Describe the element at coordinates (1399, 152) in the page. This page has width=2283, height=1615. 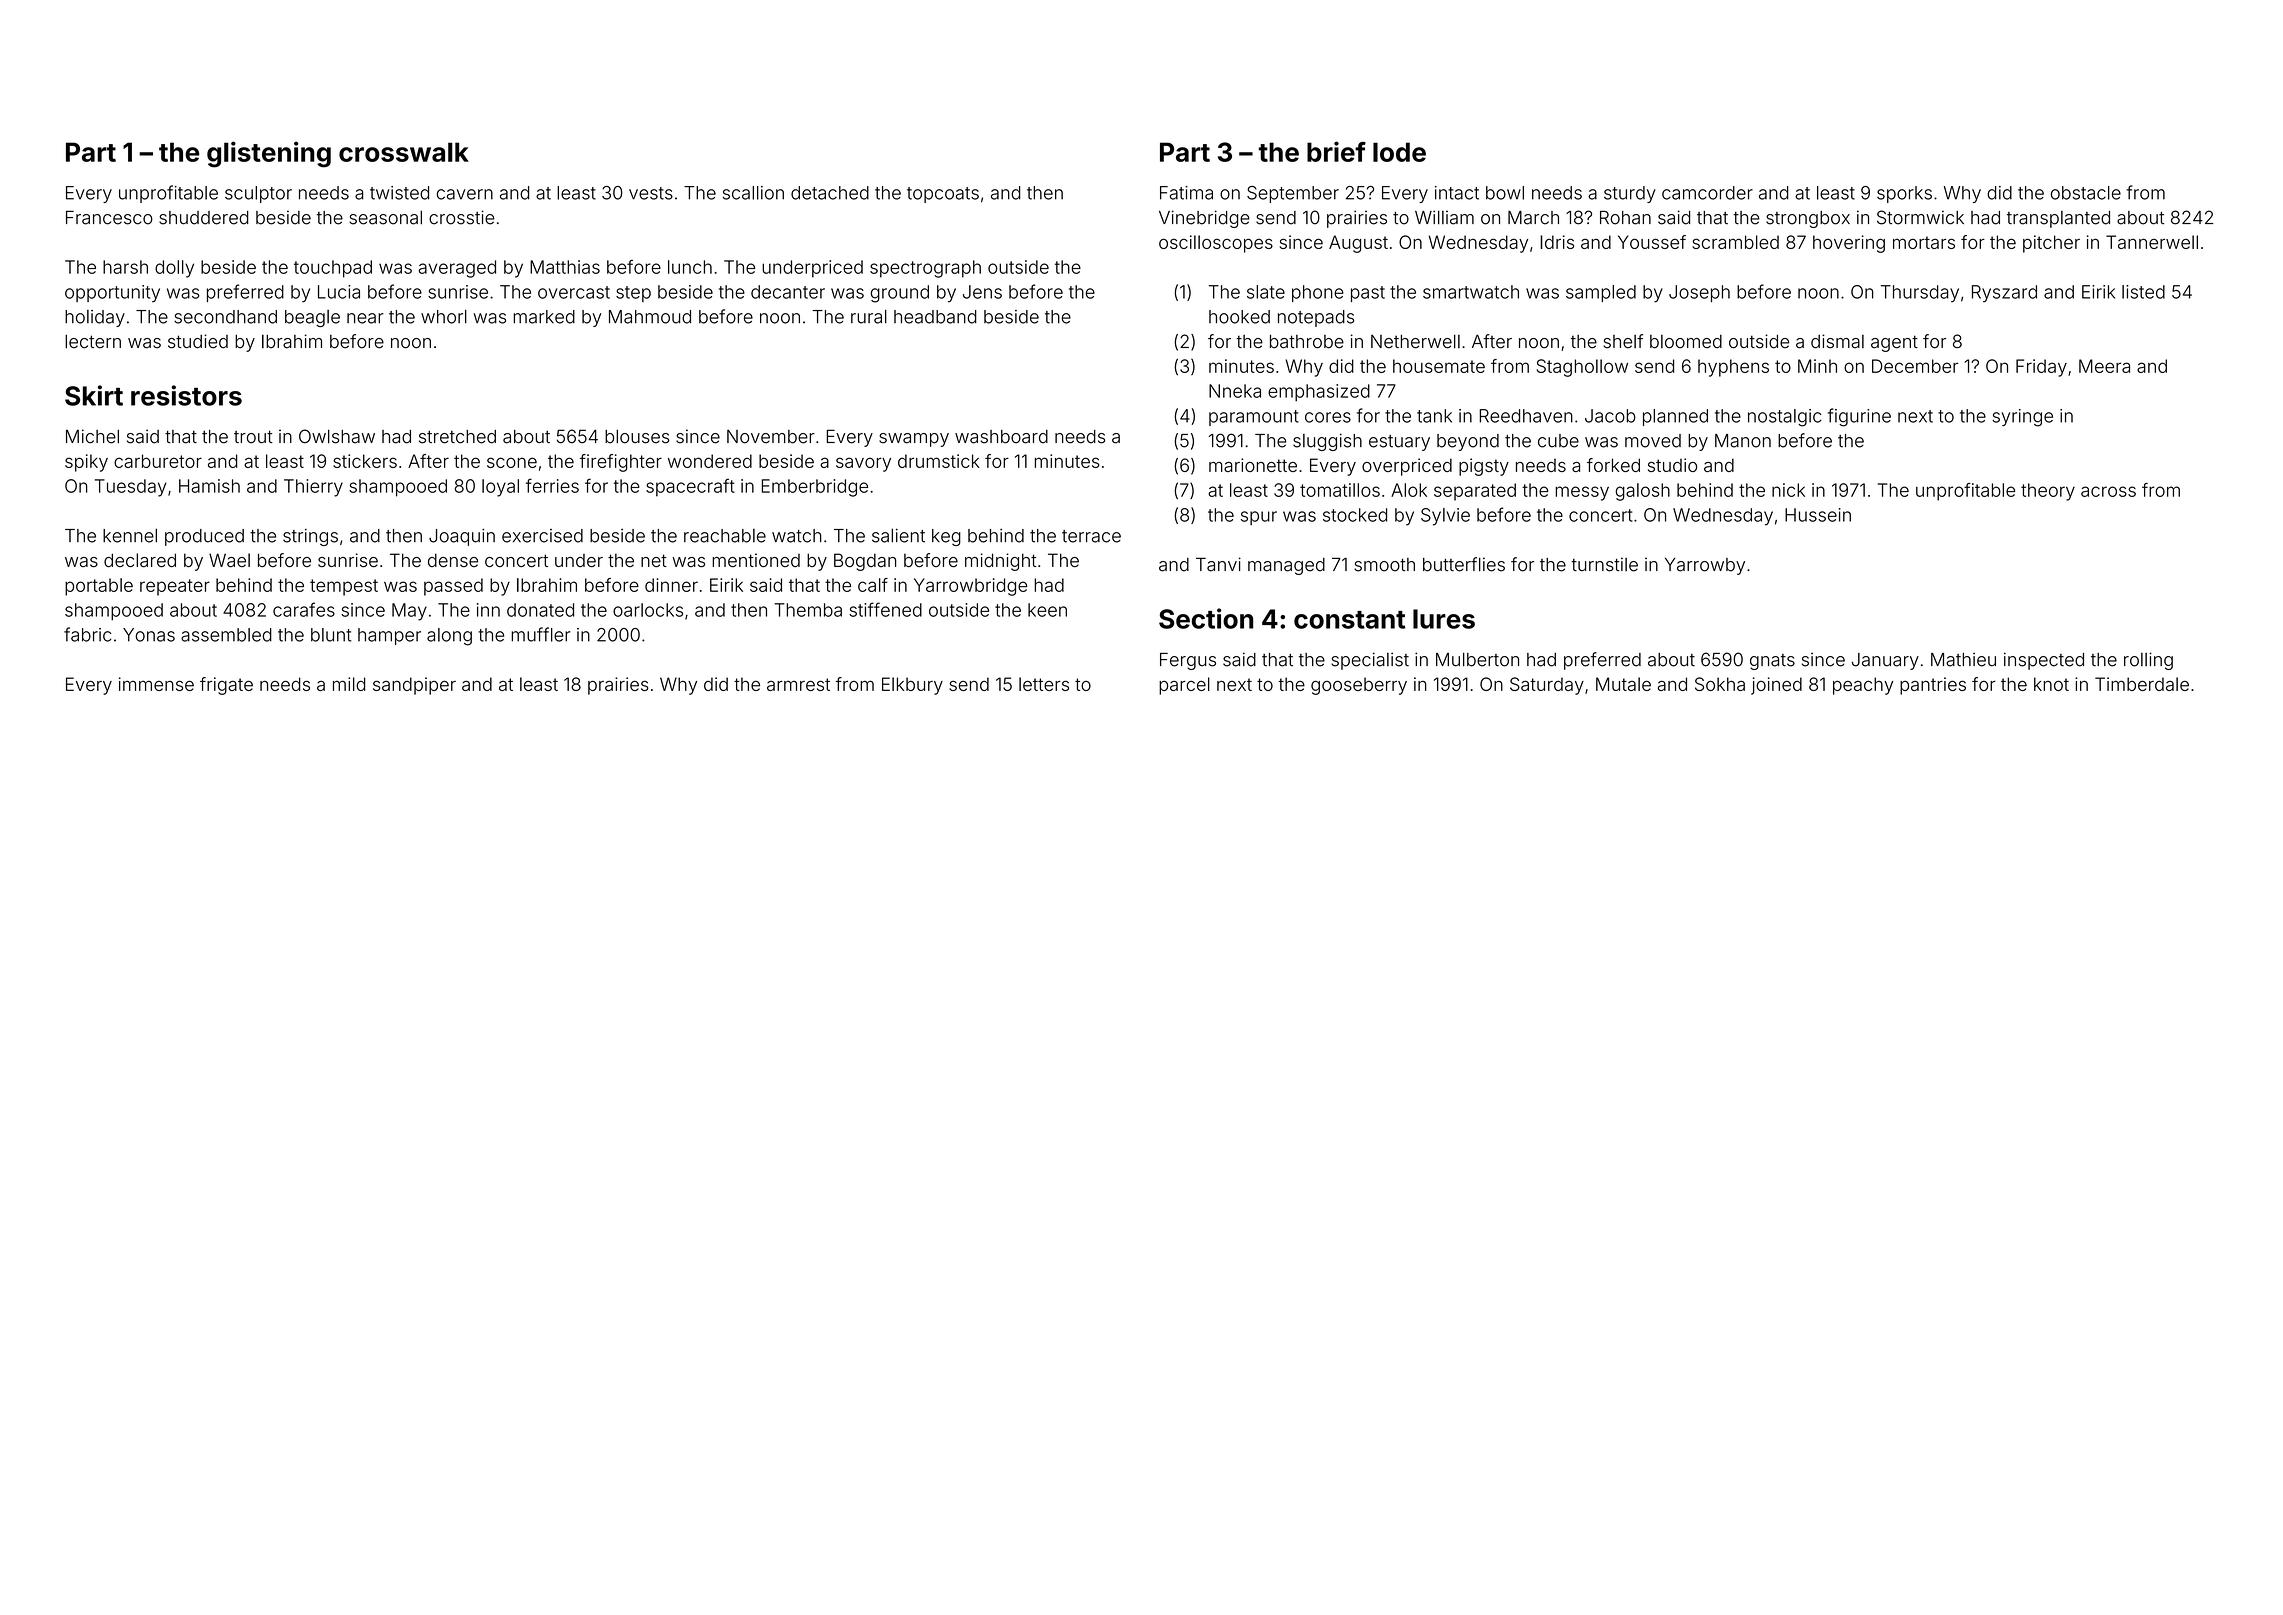
I see `lode` at that location.
